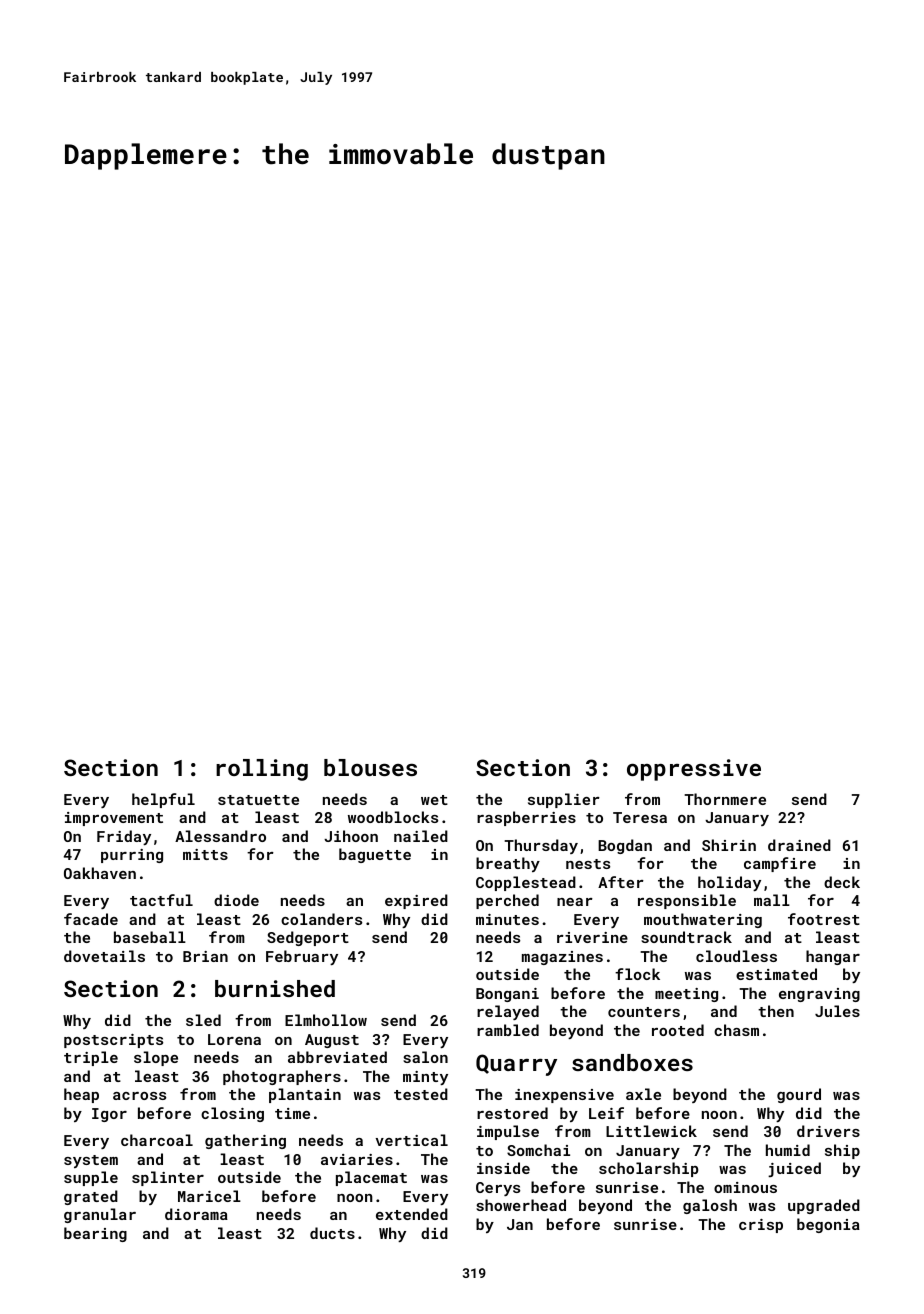  Describe the element at coordinates (828, 1225) in the document. I see `begonia` at that location.
